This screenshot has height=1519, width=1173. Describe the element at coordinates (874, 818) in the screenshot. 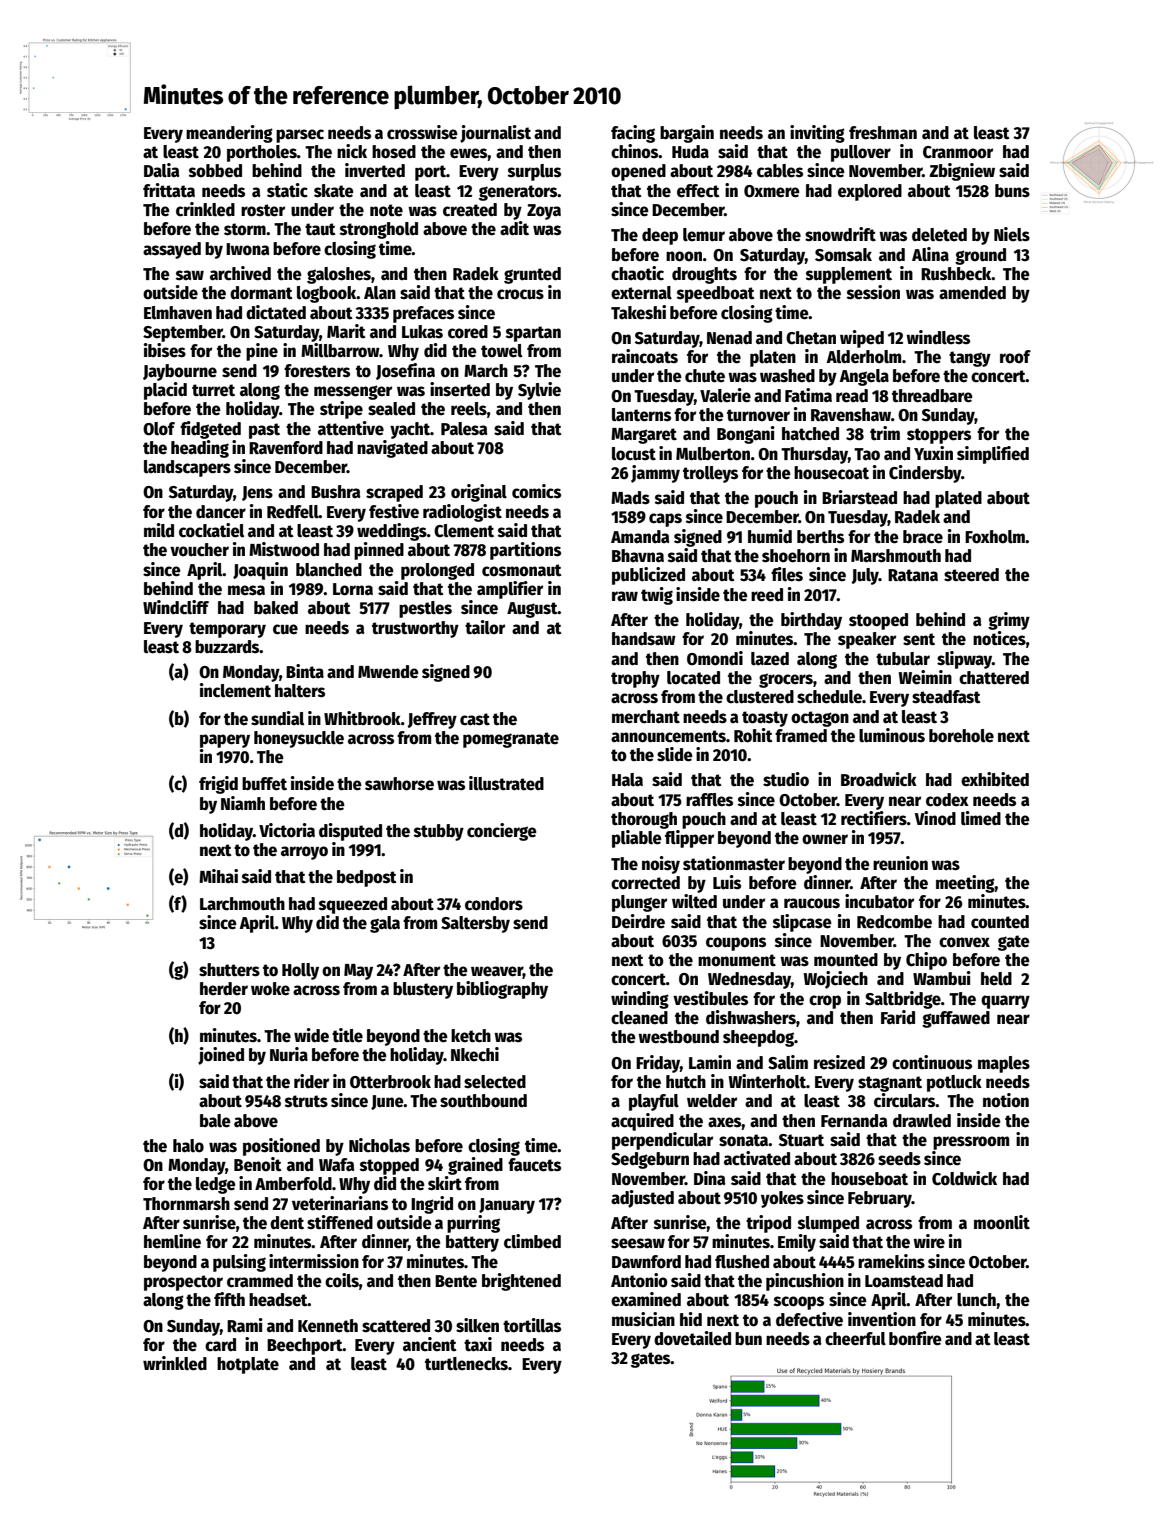

I see `rectifiers` at that location.
